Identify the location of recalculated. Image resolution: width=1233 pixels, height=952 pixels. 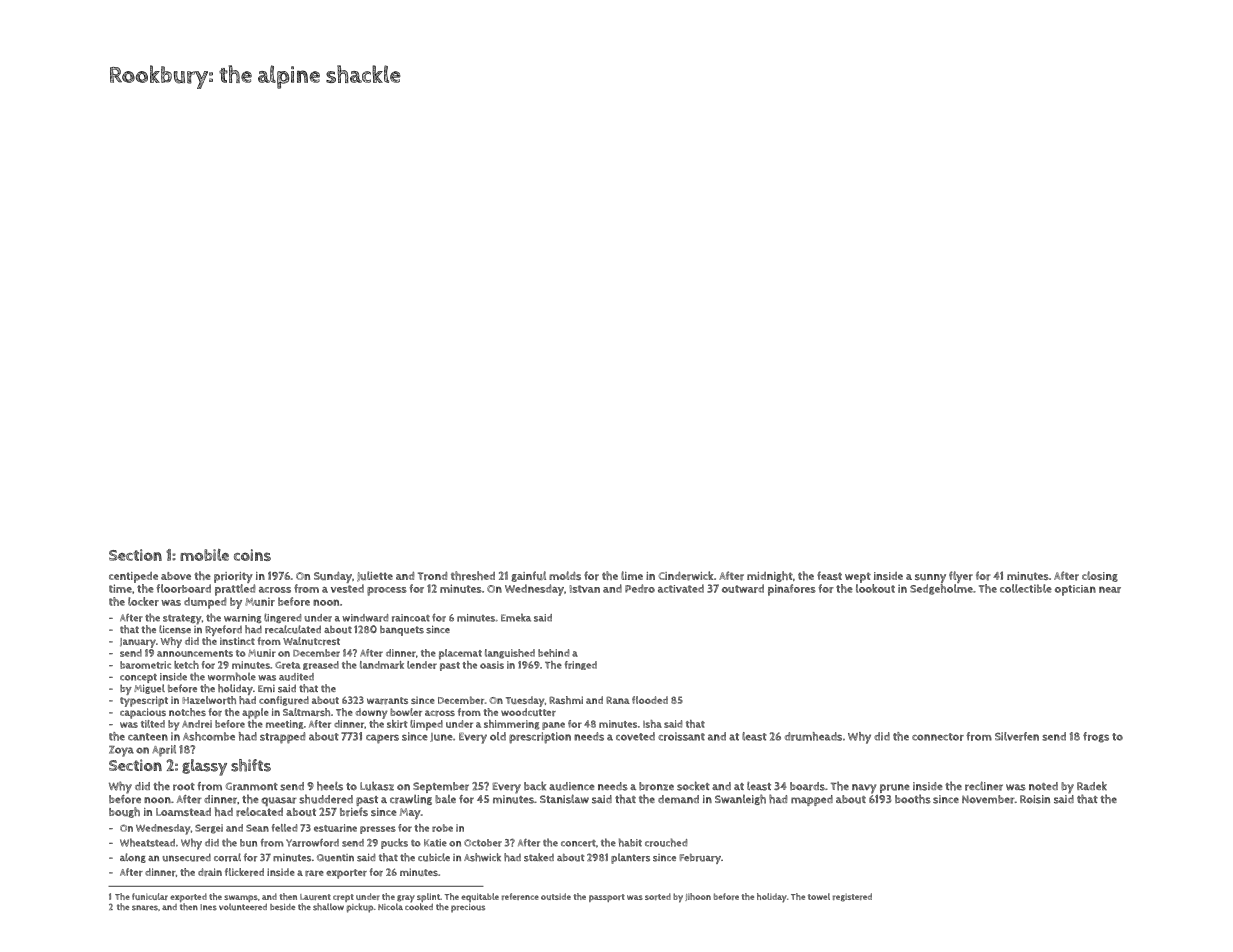
(293, 629).
